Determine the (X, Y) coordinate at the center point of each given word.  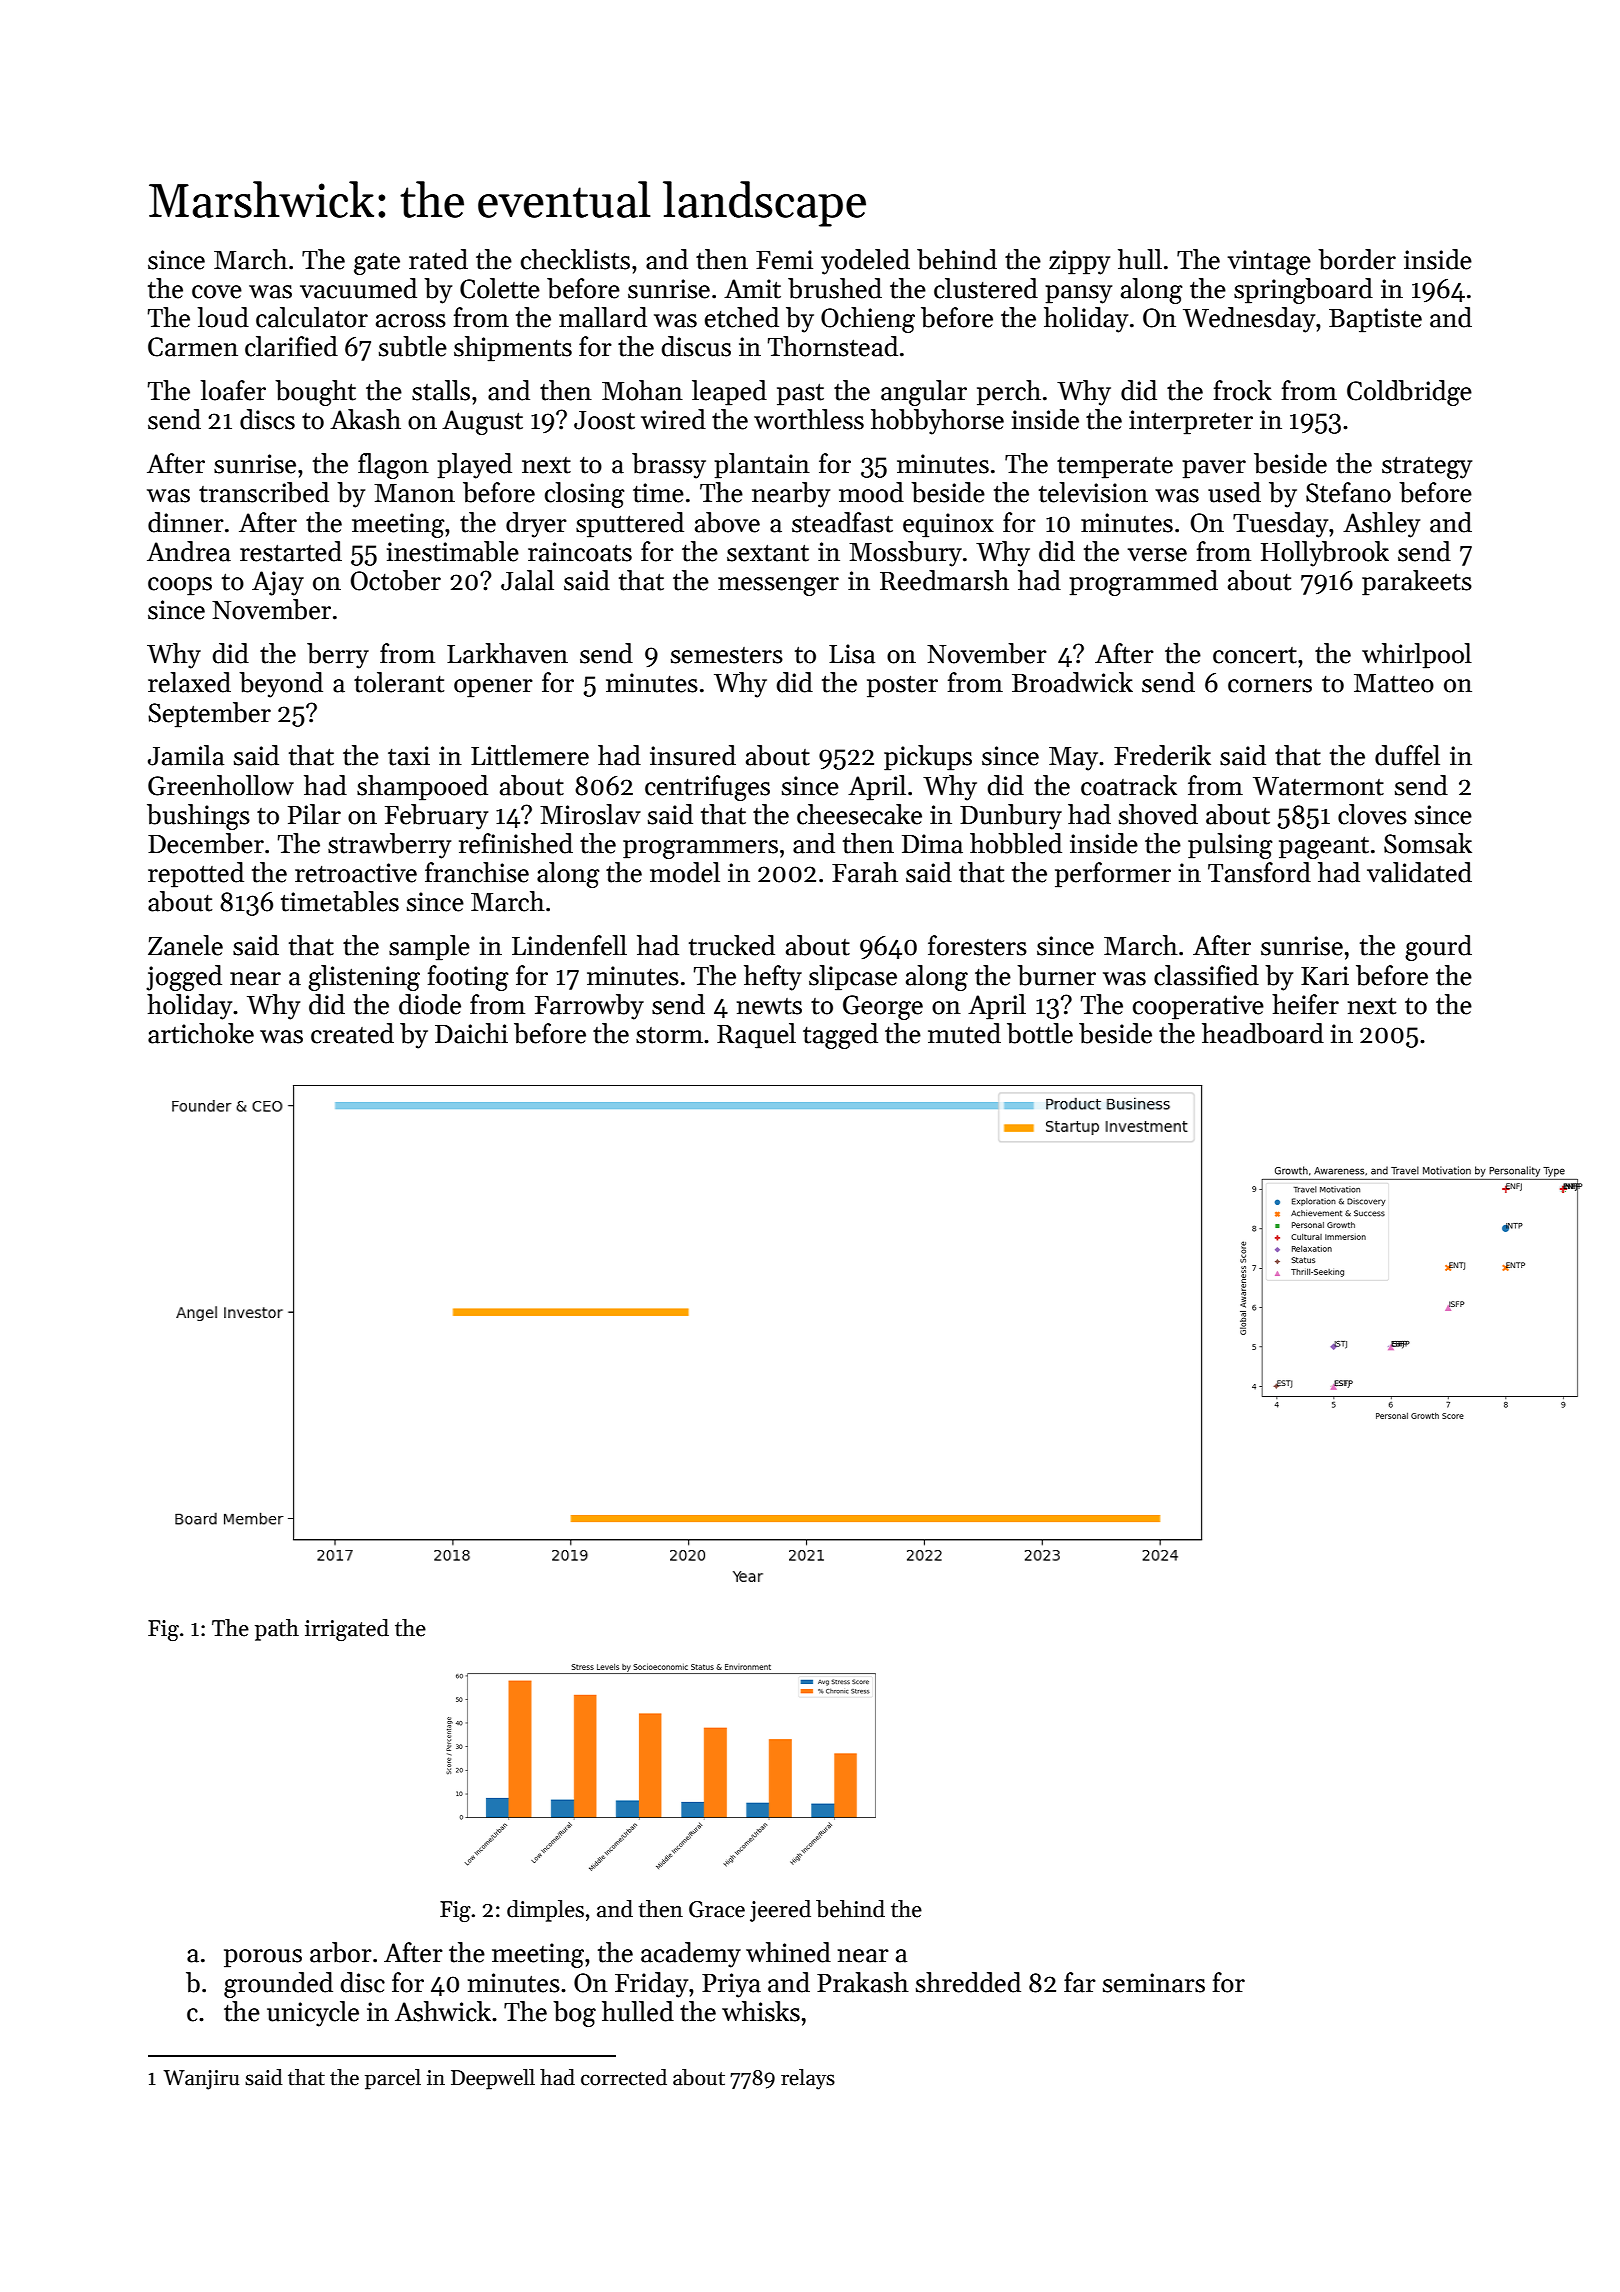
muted (964, 1033)
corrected (624, 2077)
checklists (575, 259)
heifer (1305, 1004)
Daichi (471, 1033)
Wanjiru (201, 2080)
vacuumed (358, 288)
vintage (1269, 262)
